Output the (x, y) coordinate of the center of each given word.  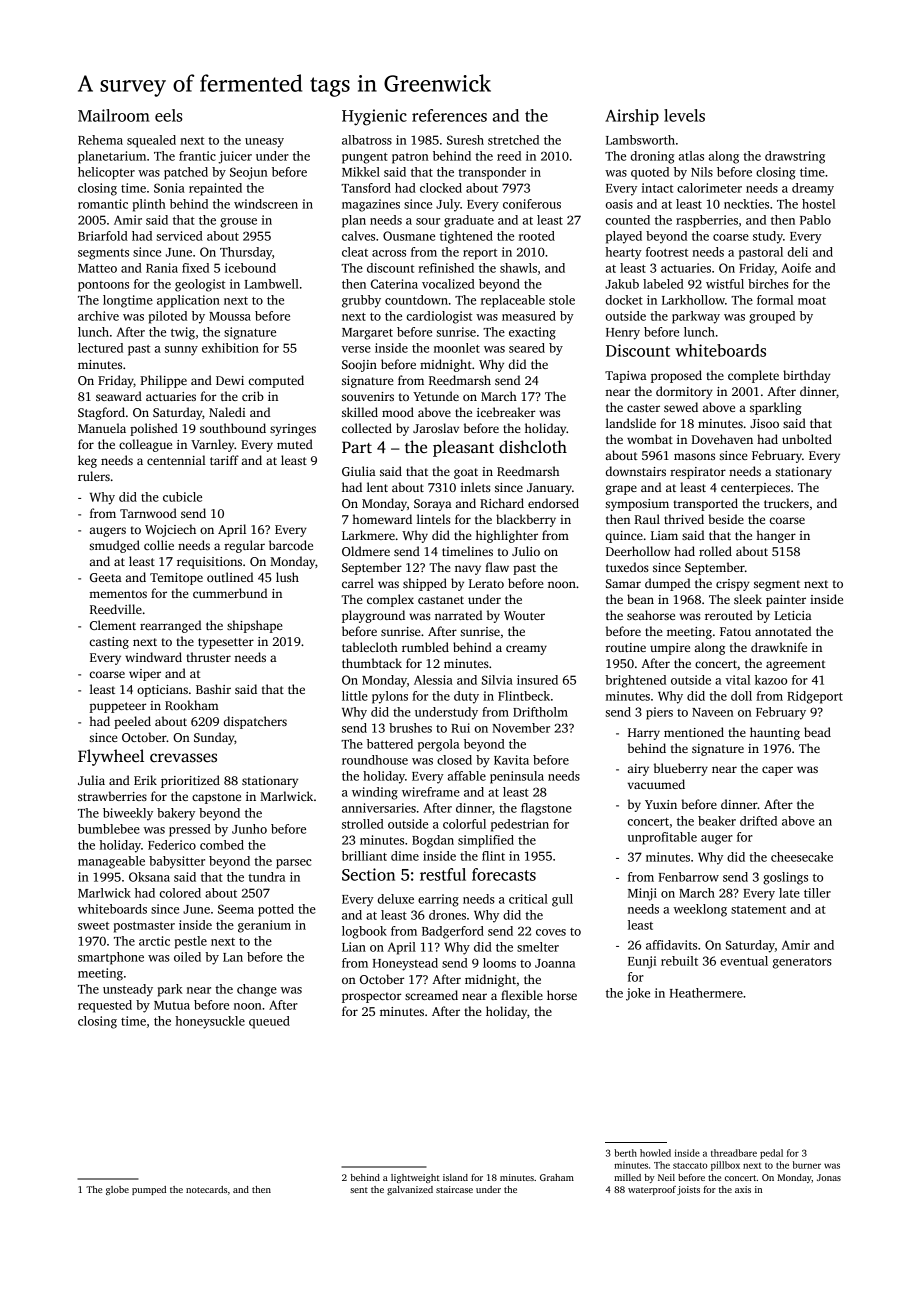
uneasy (264, 143)
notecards (206, 1189)
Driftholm (540, 712)
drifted (758, 821)
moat (812, 301)
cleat (355, 252)
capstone (216, 798)
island (455, 1177)
